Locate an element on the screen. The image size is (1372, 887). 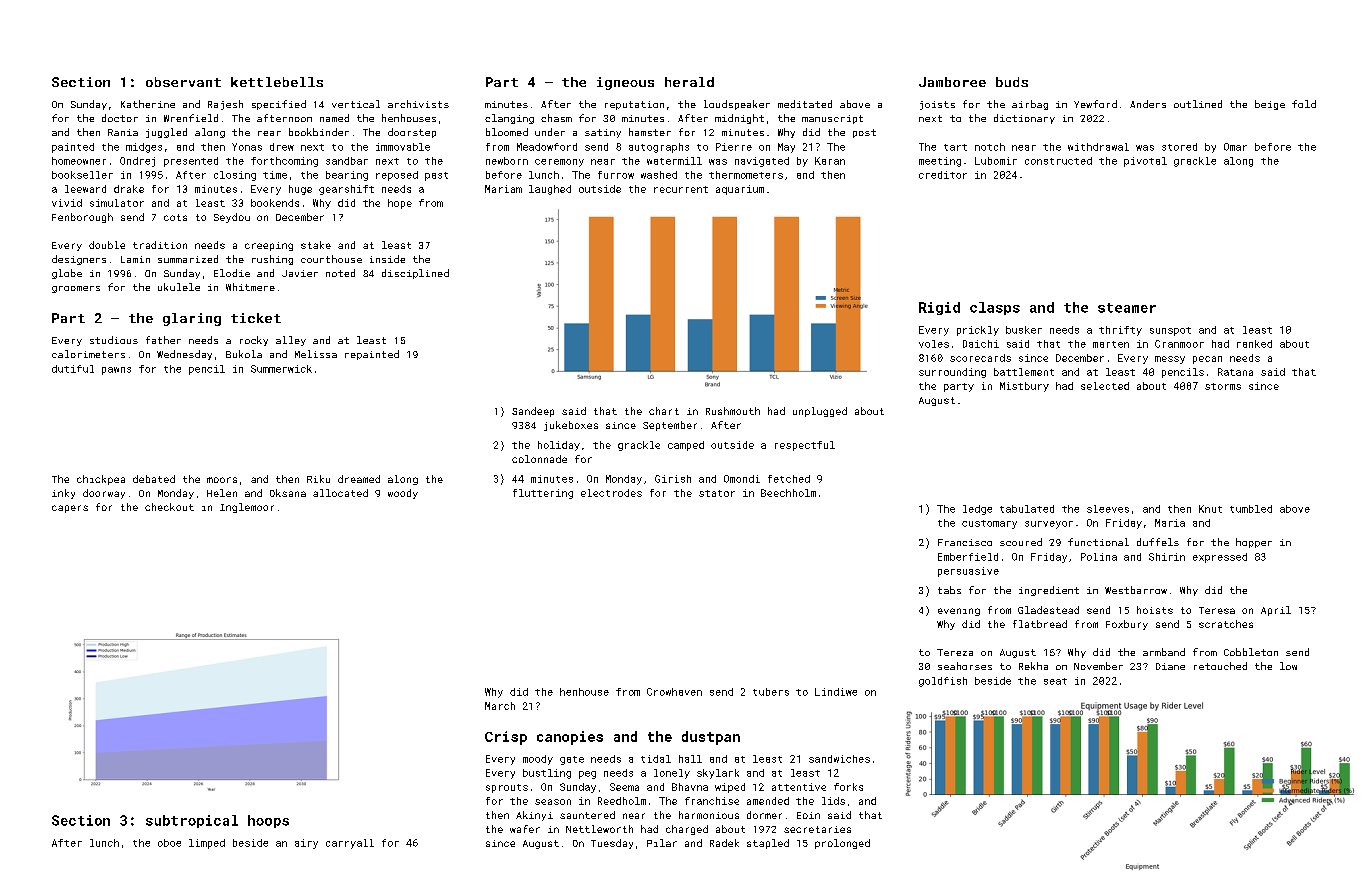
moody is located at coordinates (538, 760).
